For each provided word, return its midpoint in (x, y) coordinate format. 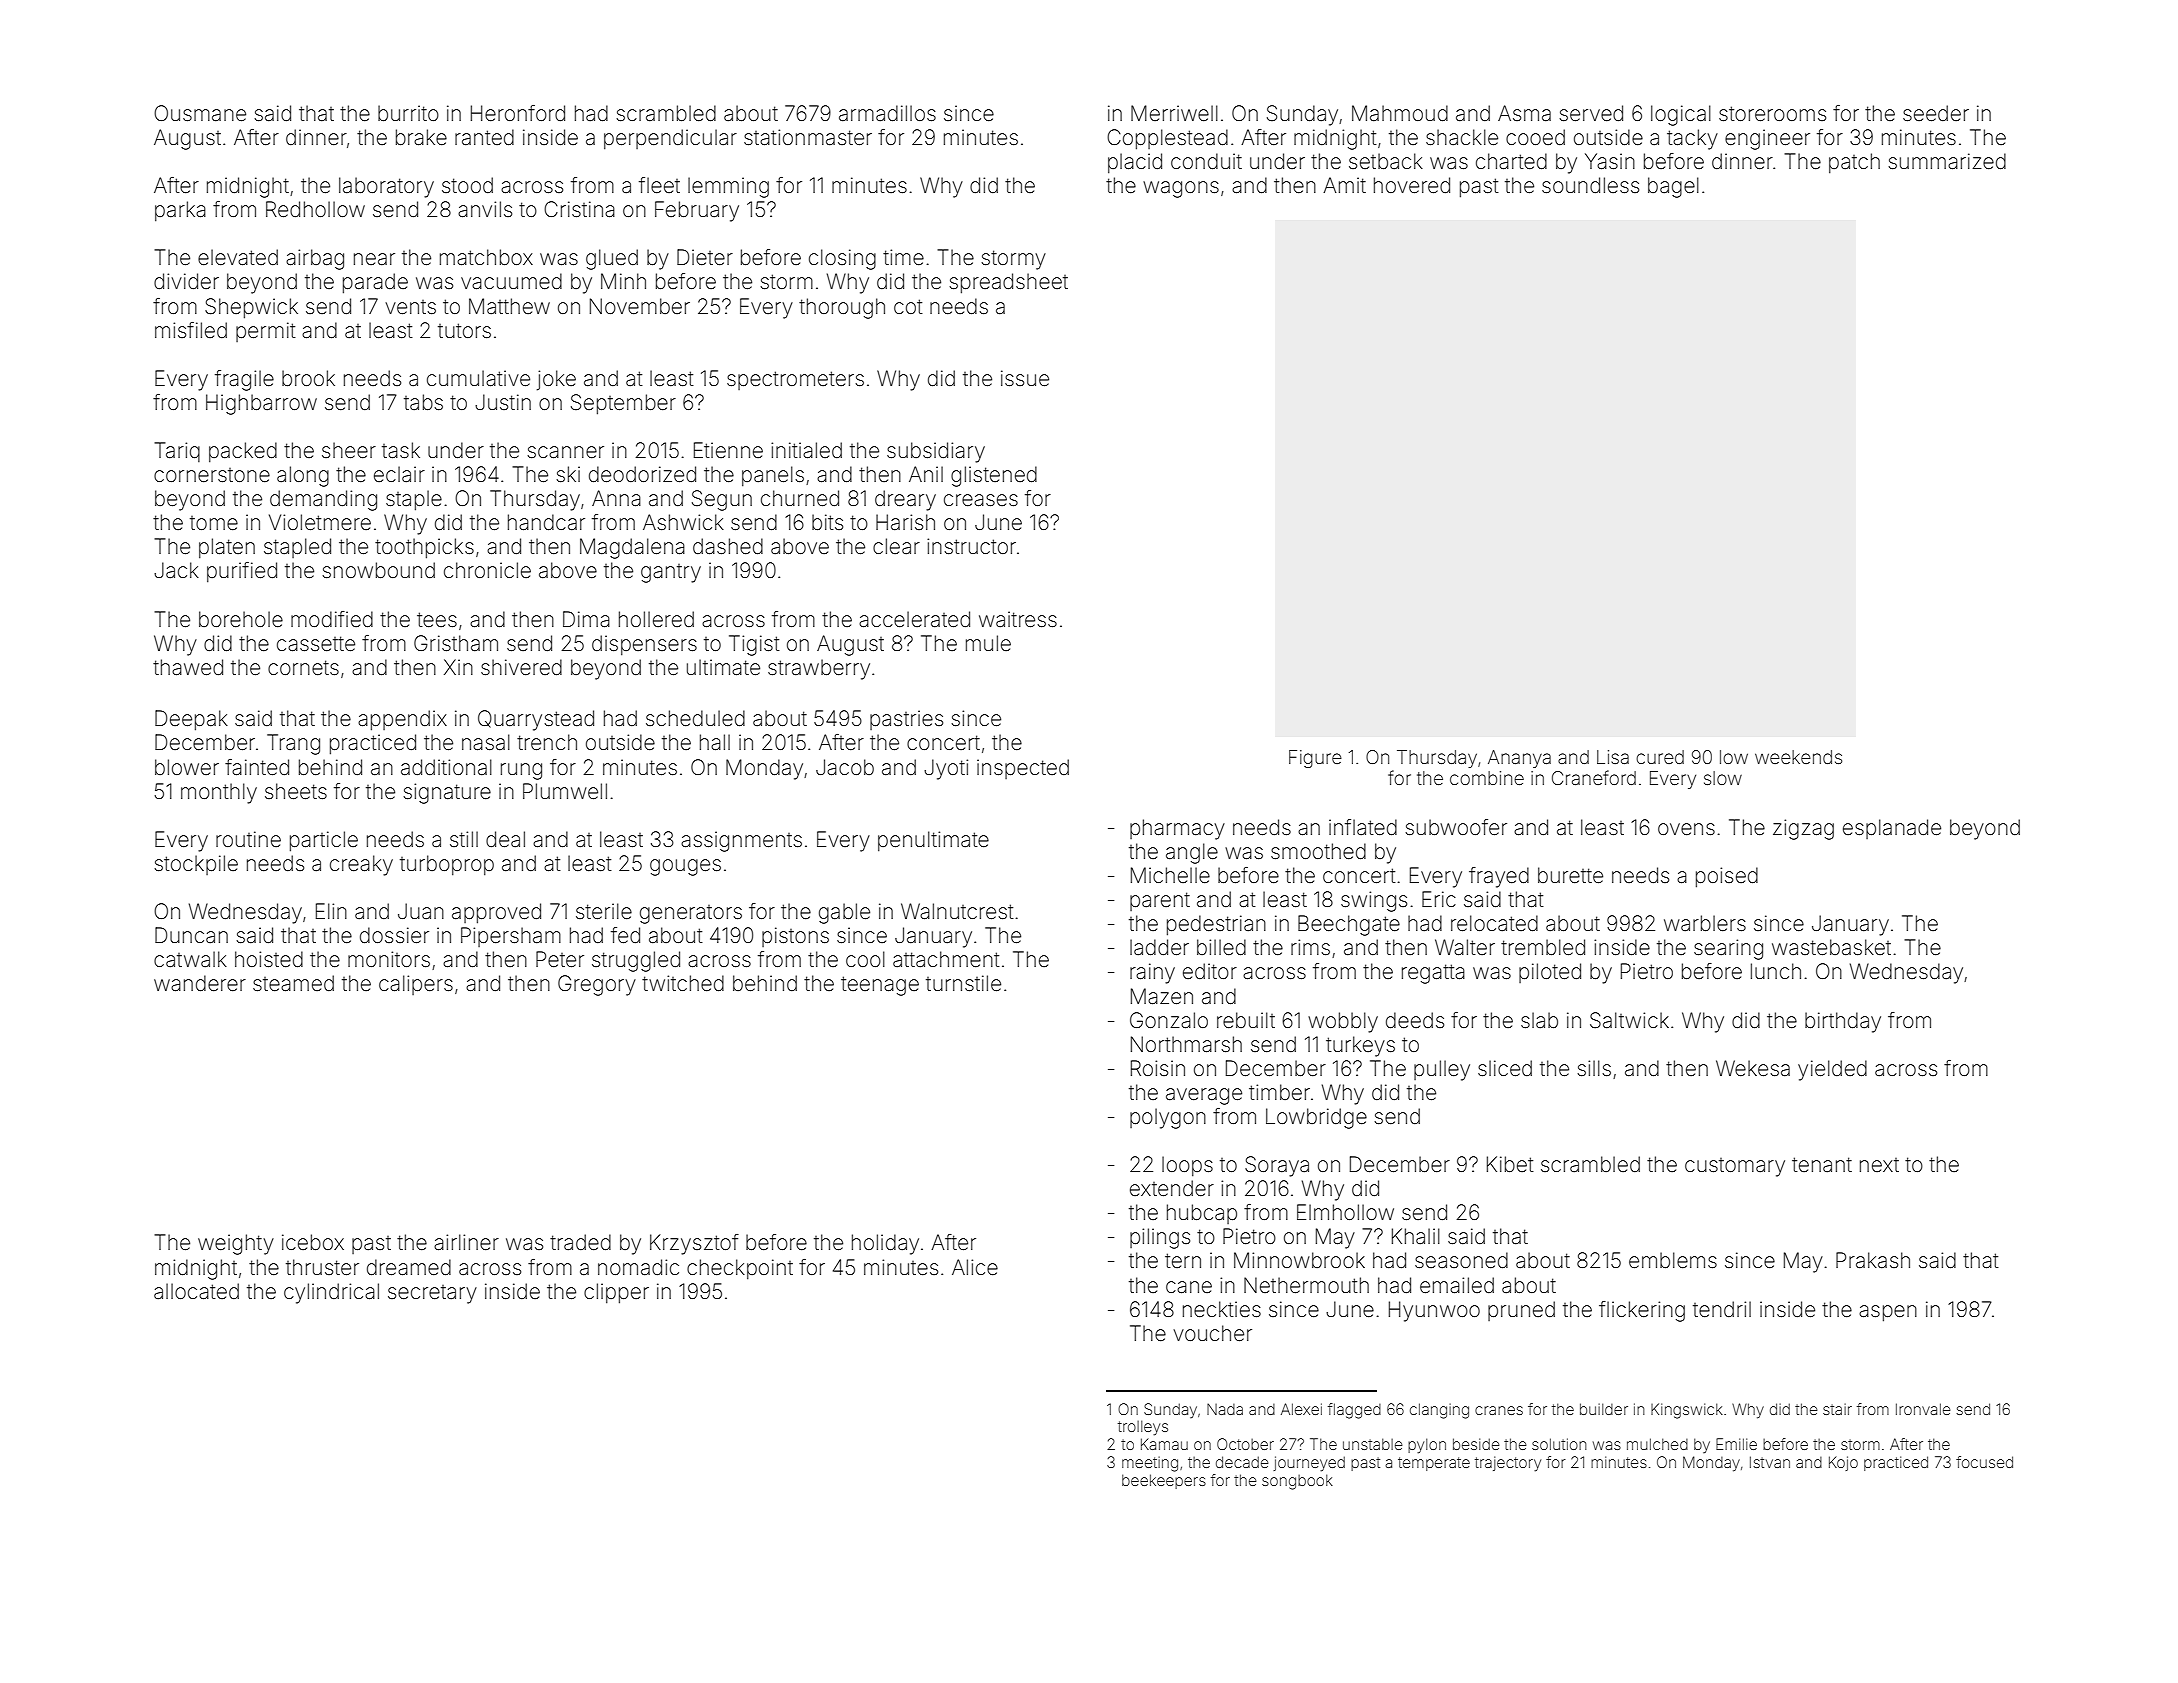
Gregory (597, 985)
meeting (1150, 1464)
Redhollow (315, 209)
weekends (1798, 757)
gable (844, 913)
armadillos (887, 113)
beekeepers (1164, 1481)
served (1591, 113)
